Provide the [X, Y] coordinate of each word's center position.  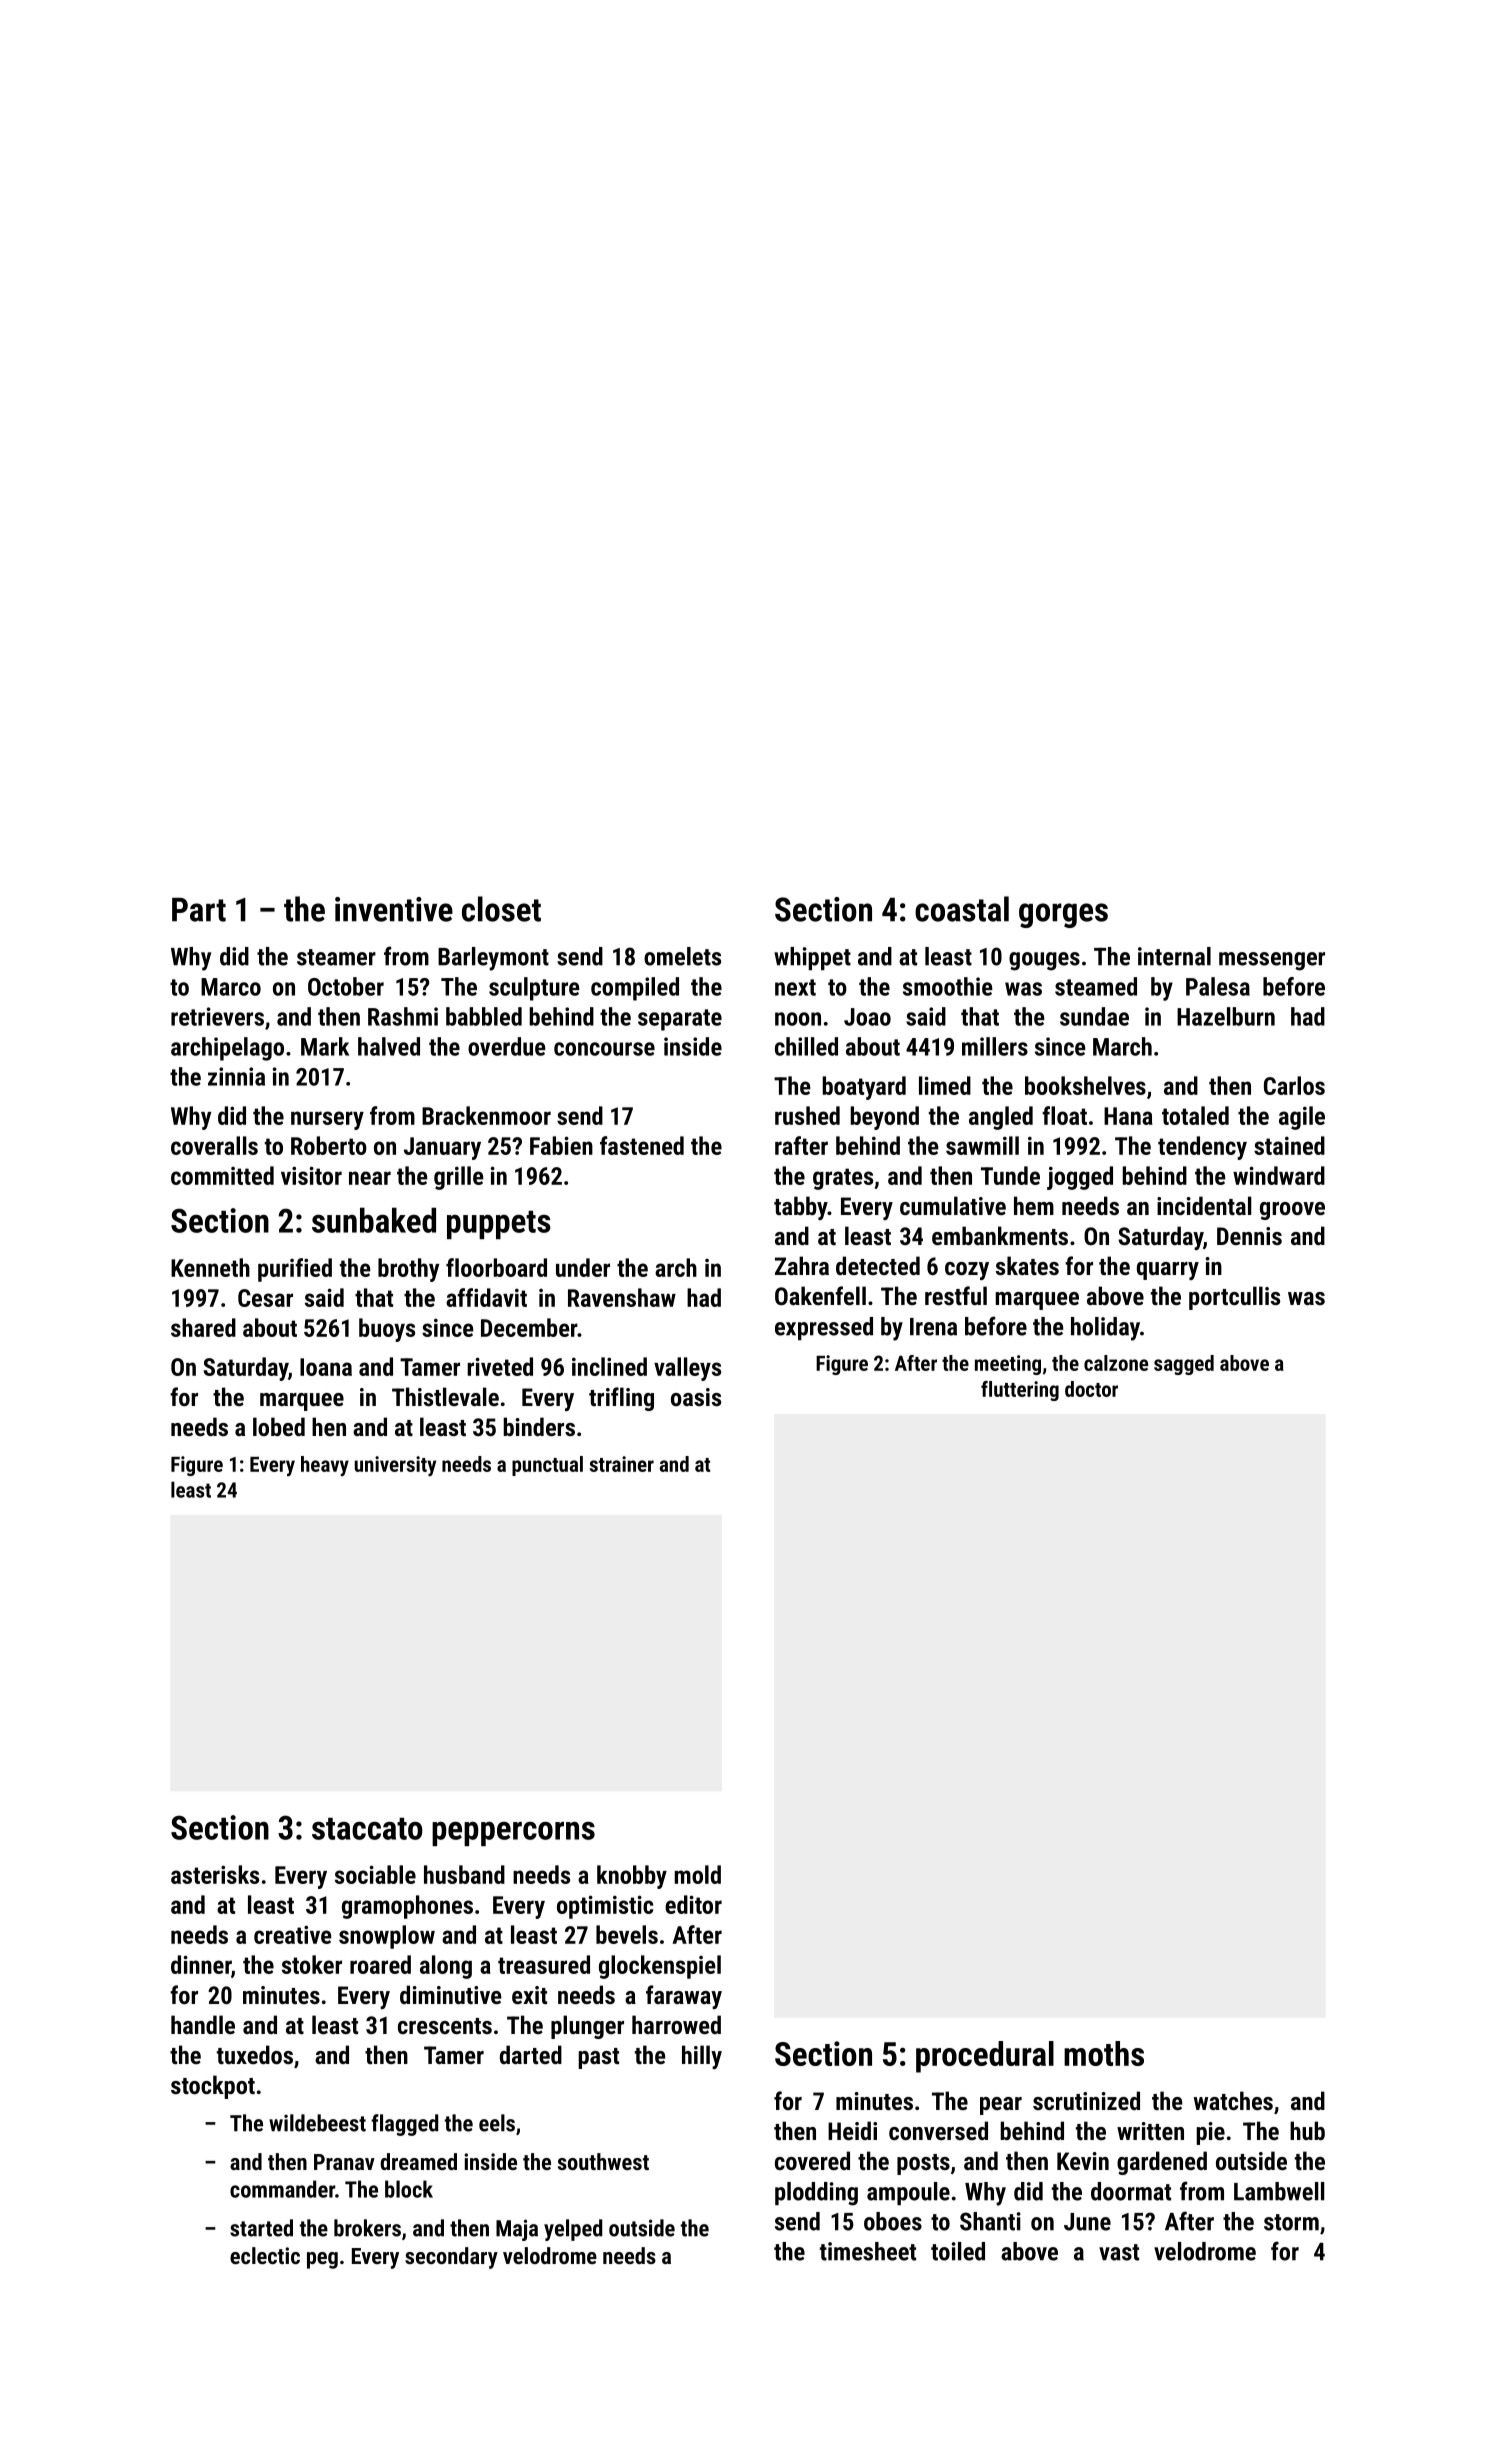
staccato [367, 1829]
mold [697, 1874]
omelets [682, 956]
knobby [632, 1877]
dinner [201, 1964]
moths [1104, 2053]
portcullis [1234, 1298]
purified [295, 1270]
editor [693, 1904]
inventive [394, 909]
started [261, 2228]
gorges [1063, 915]
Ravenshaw [622, 1297]
